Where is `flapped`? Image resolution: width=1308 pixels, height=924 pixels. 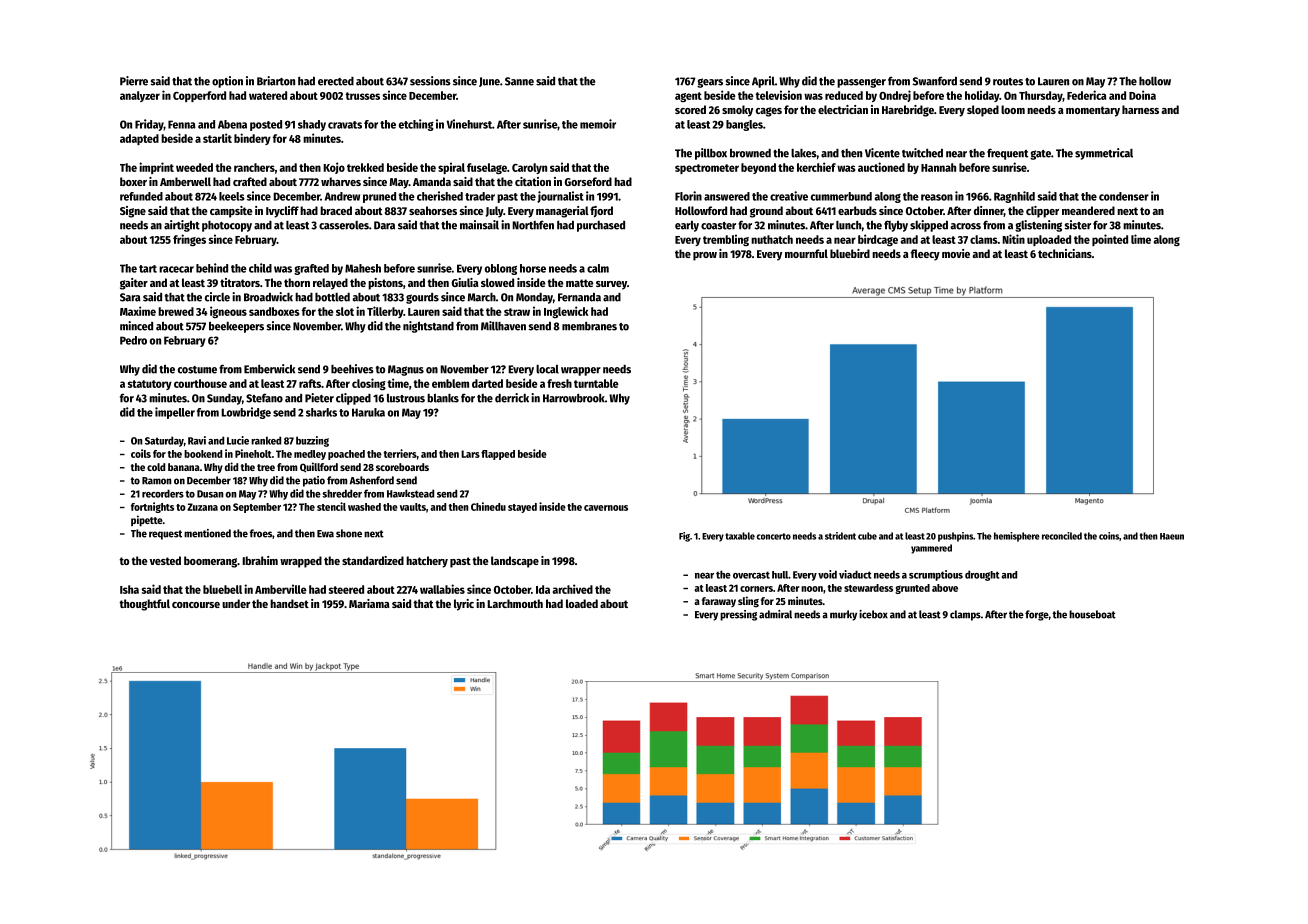 flapped is located at coordinates (498, 455).
